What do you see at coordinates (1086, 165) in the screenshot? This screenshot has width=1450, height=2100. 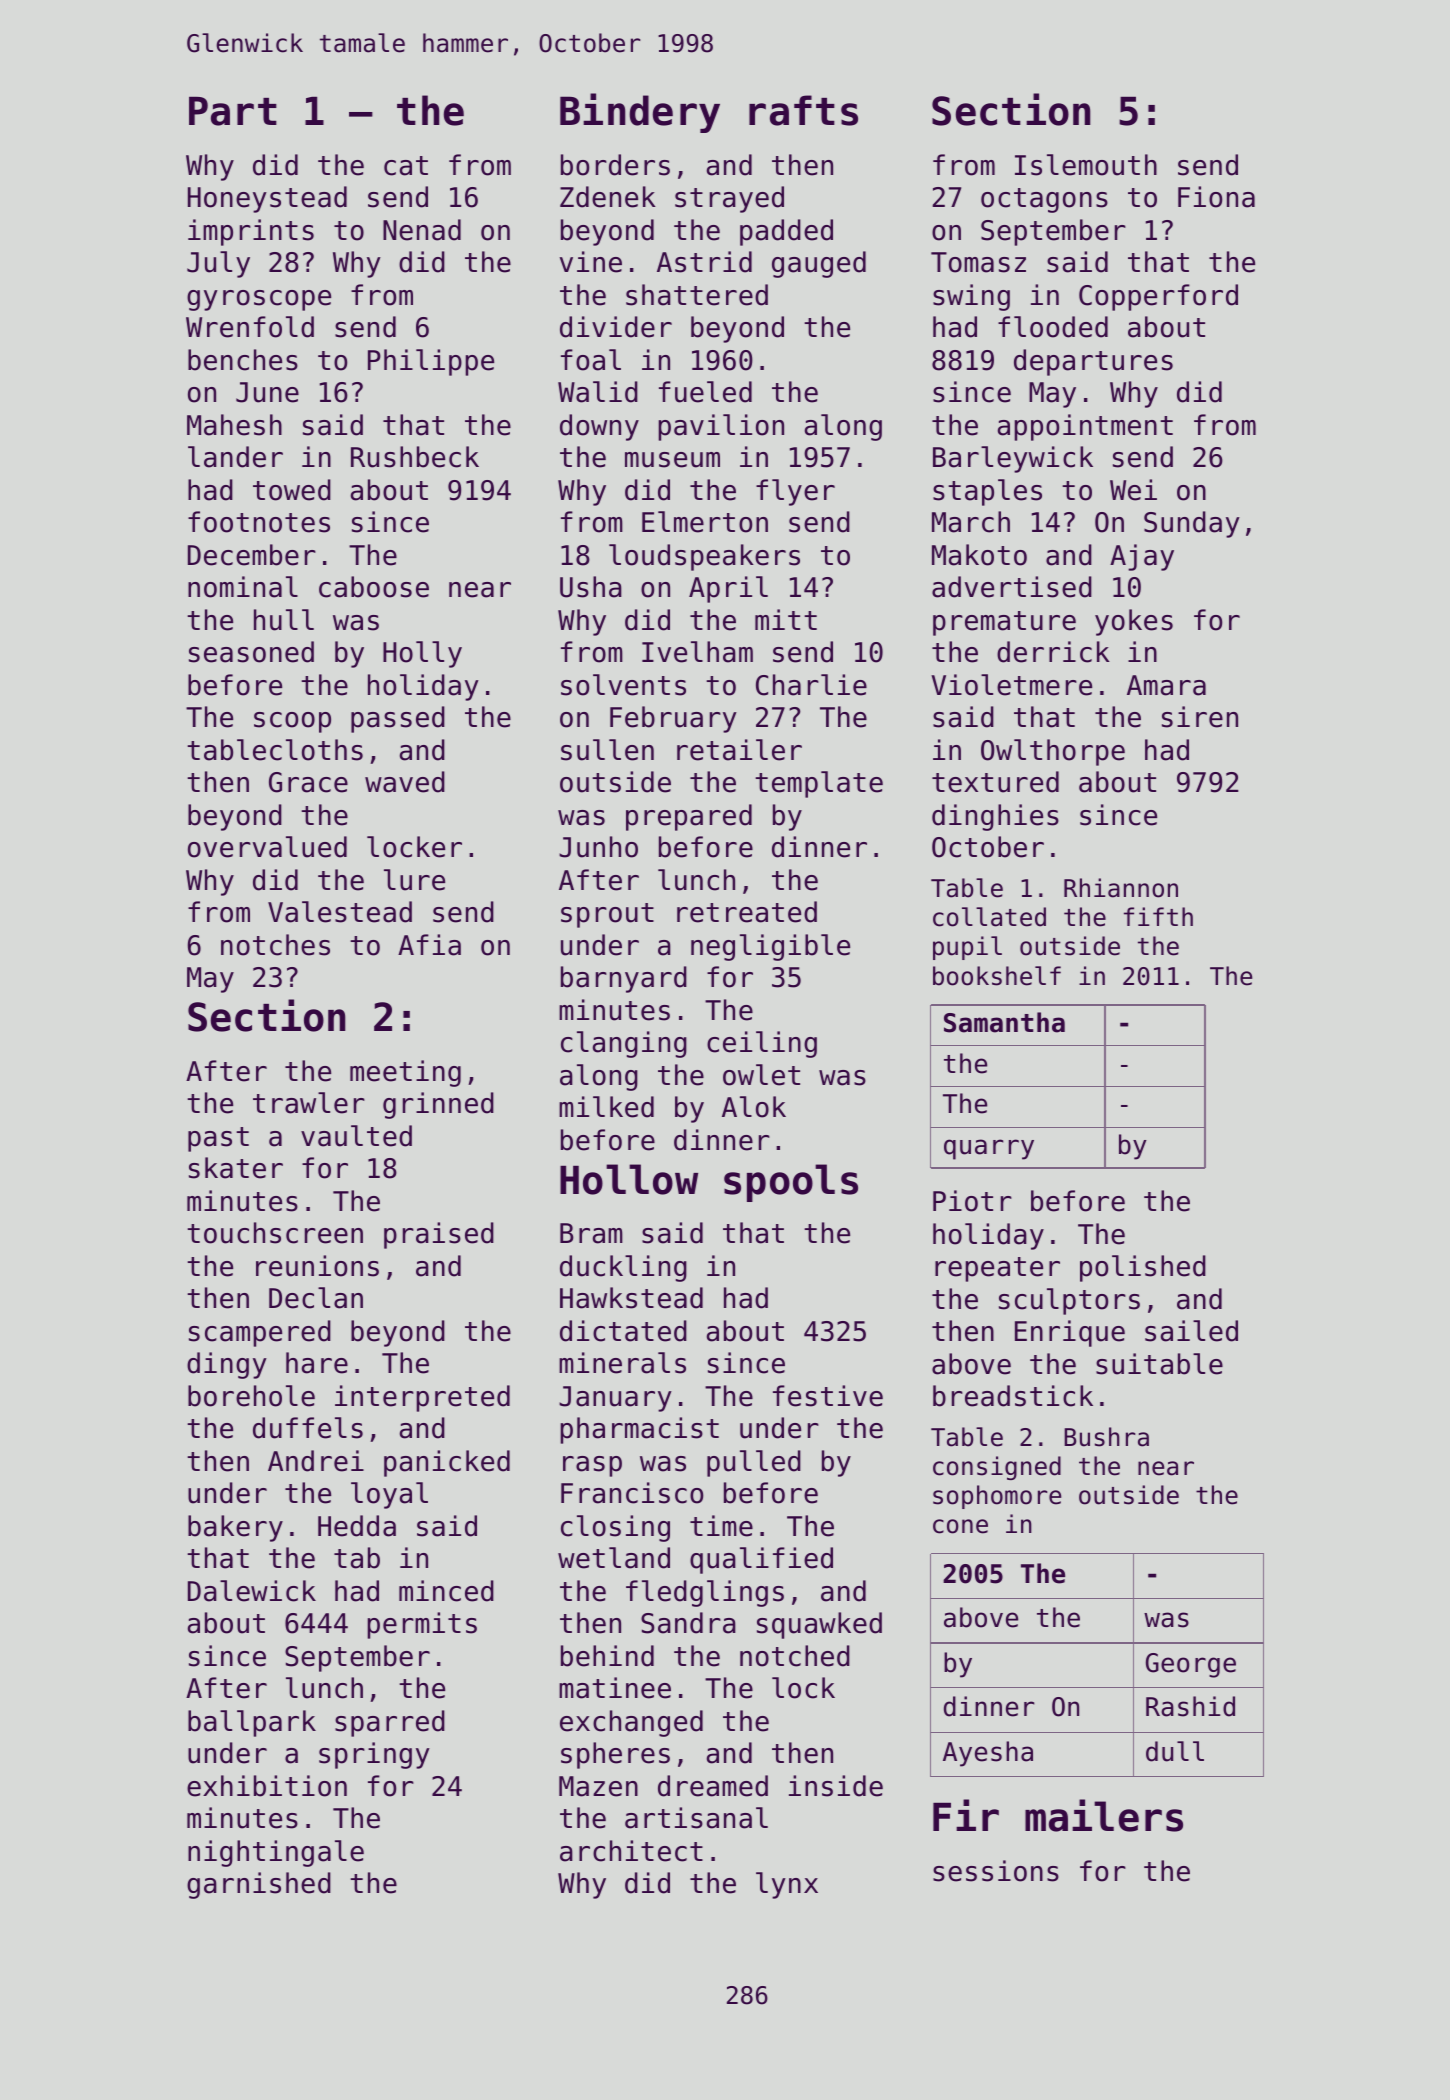 I see `Islemouth` at bounding box center [1086, 165].
